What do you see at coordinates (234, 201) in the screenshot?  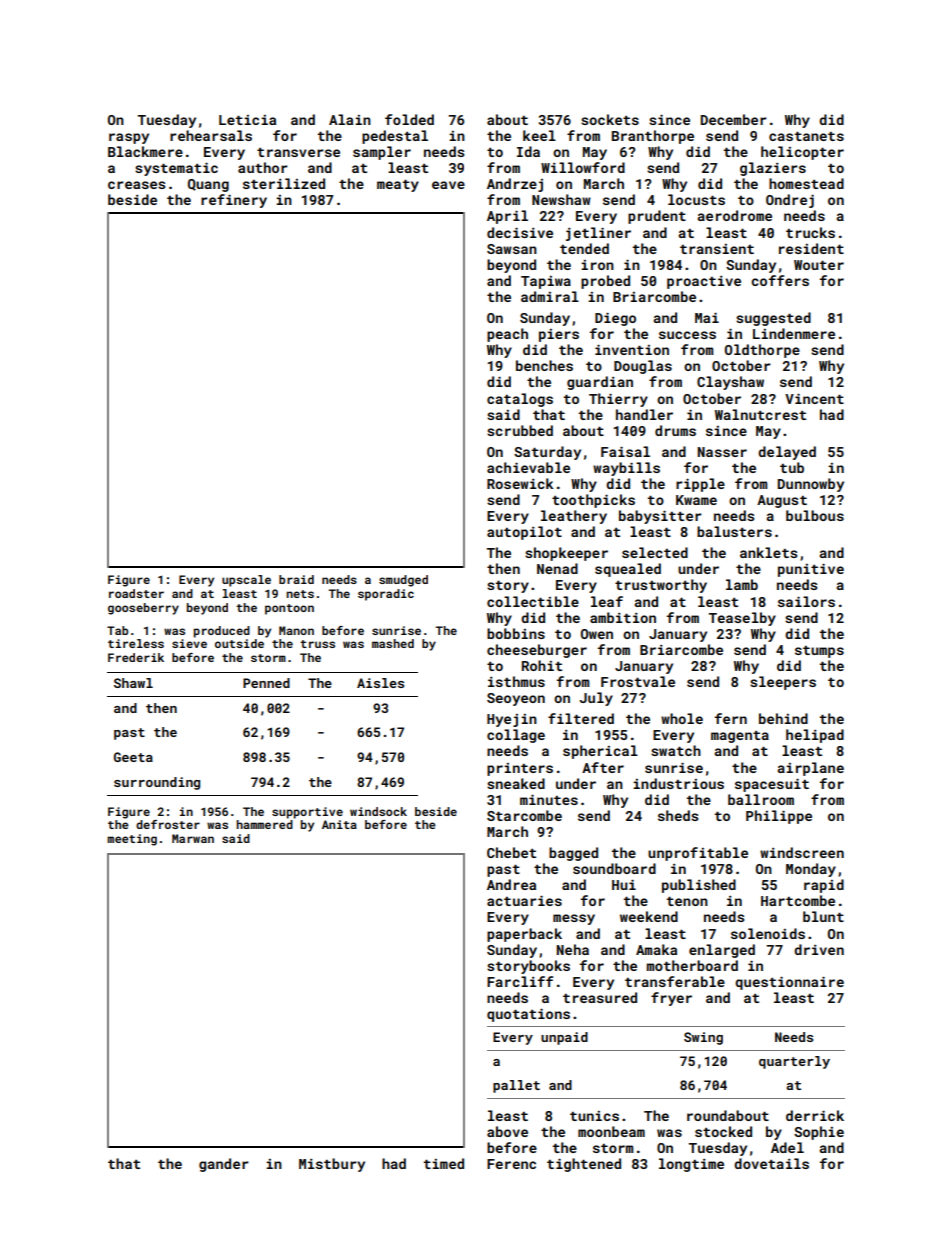 I see `refinery` at bounding box center [234, 201].
